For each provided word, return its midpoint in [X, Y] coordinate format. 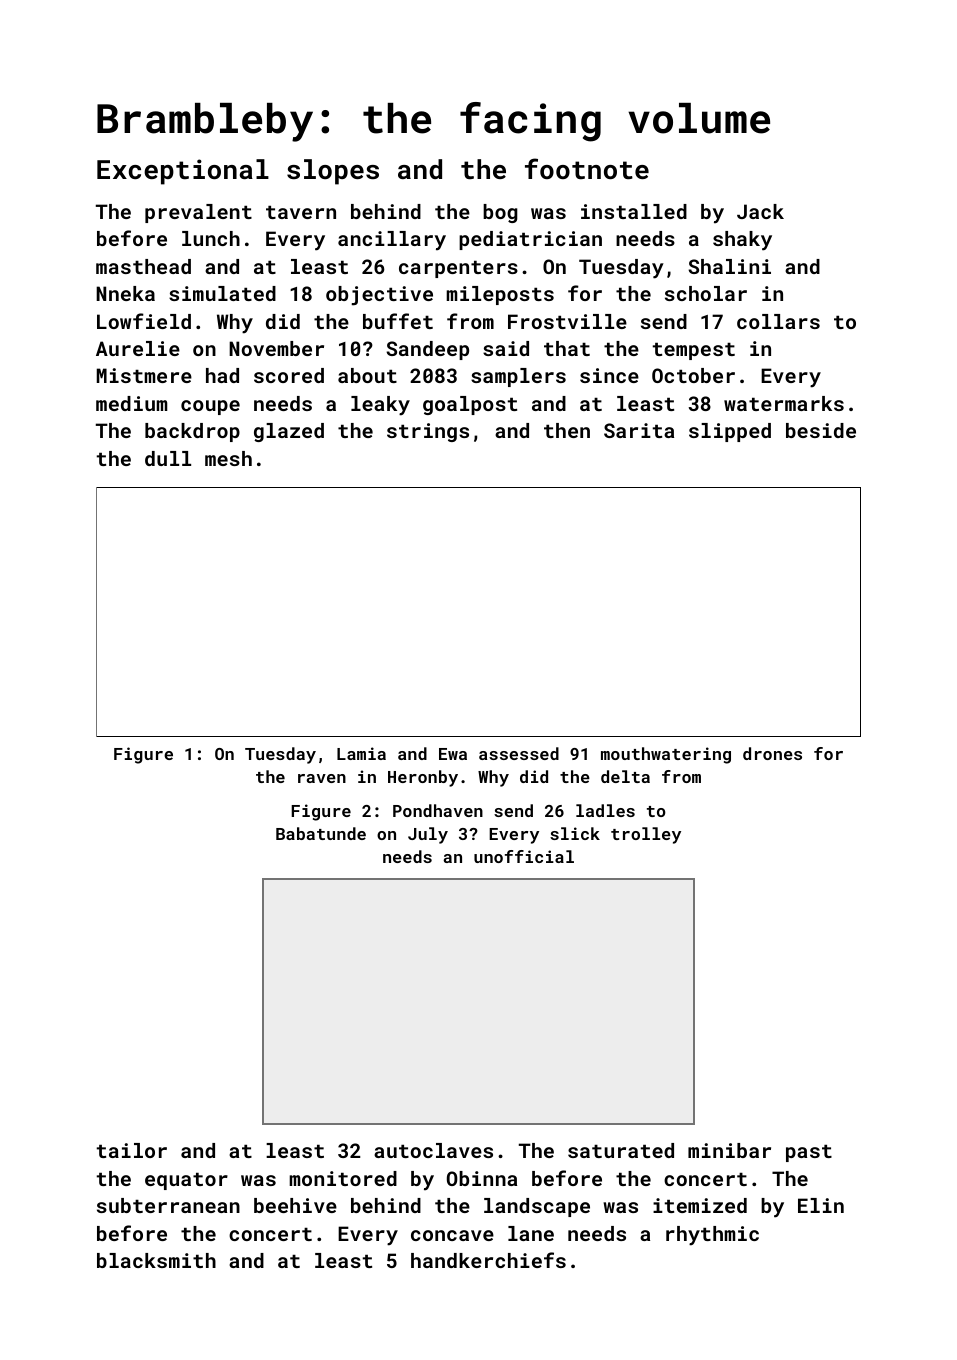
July [428, 835]
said [506, 348]
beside [821, 430]
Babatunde [321, 833]
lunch [211, 238]
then [567, 430]
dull [168, 458]
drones [772, 753]
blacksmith [156, 1260]
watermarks [784, 403]
